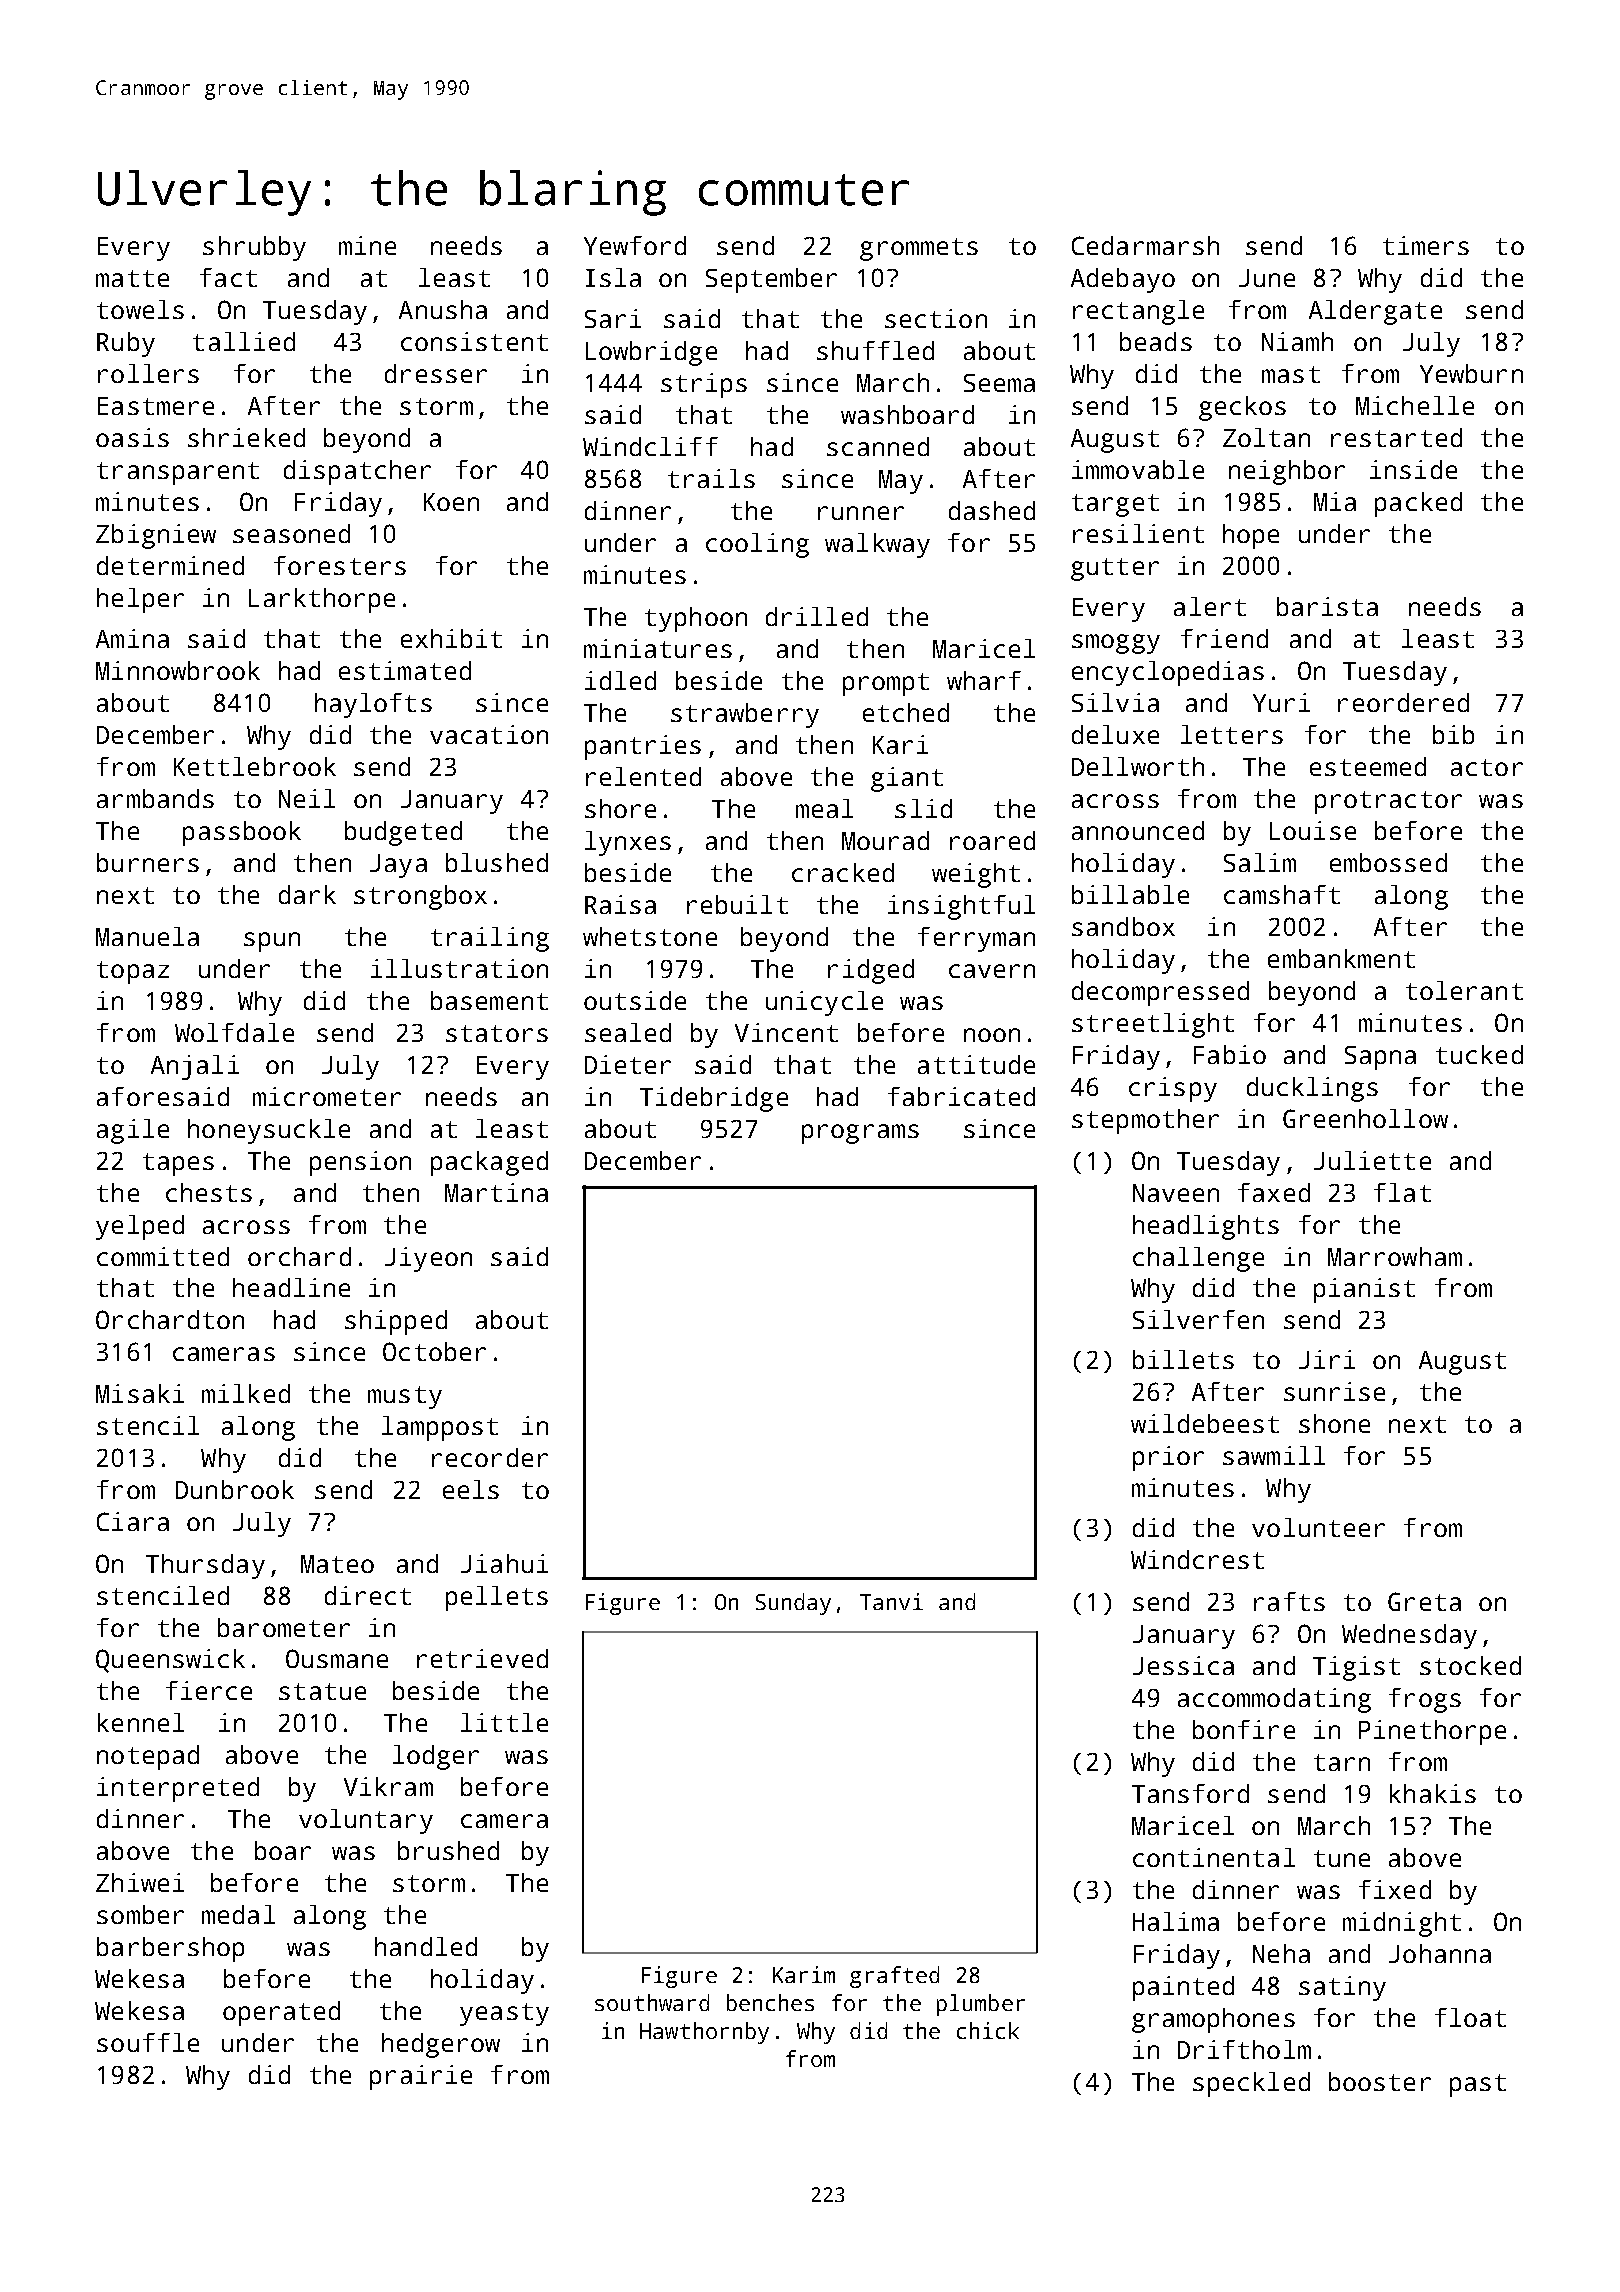 This screenshot has width=1620, height=2292. What do you see at coordinates (770, 2002) in the screenshot?
I see `benches` at bounding box center [770, 2002].
